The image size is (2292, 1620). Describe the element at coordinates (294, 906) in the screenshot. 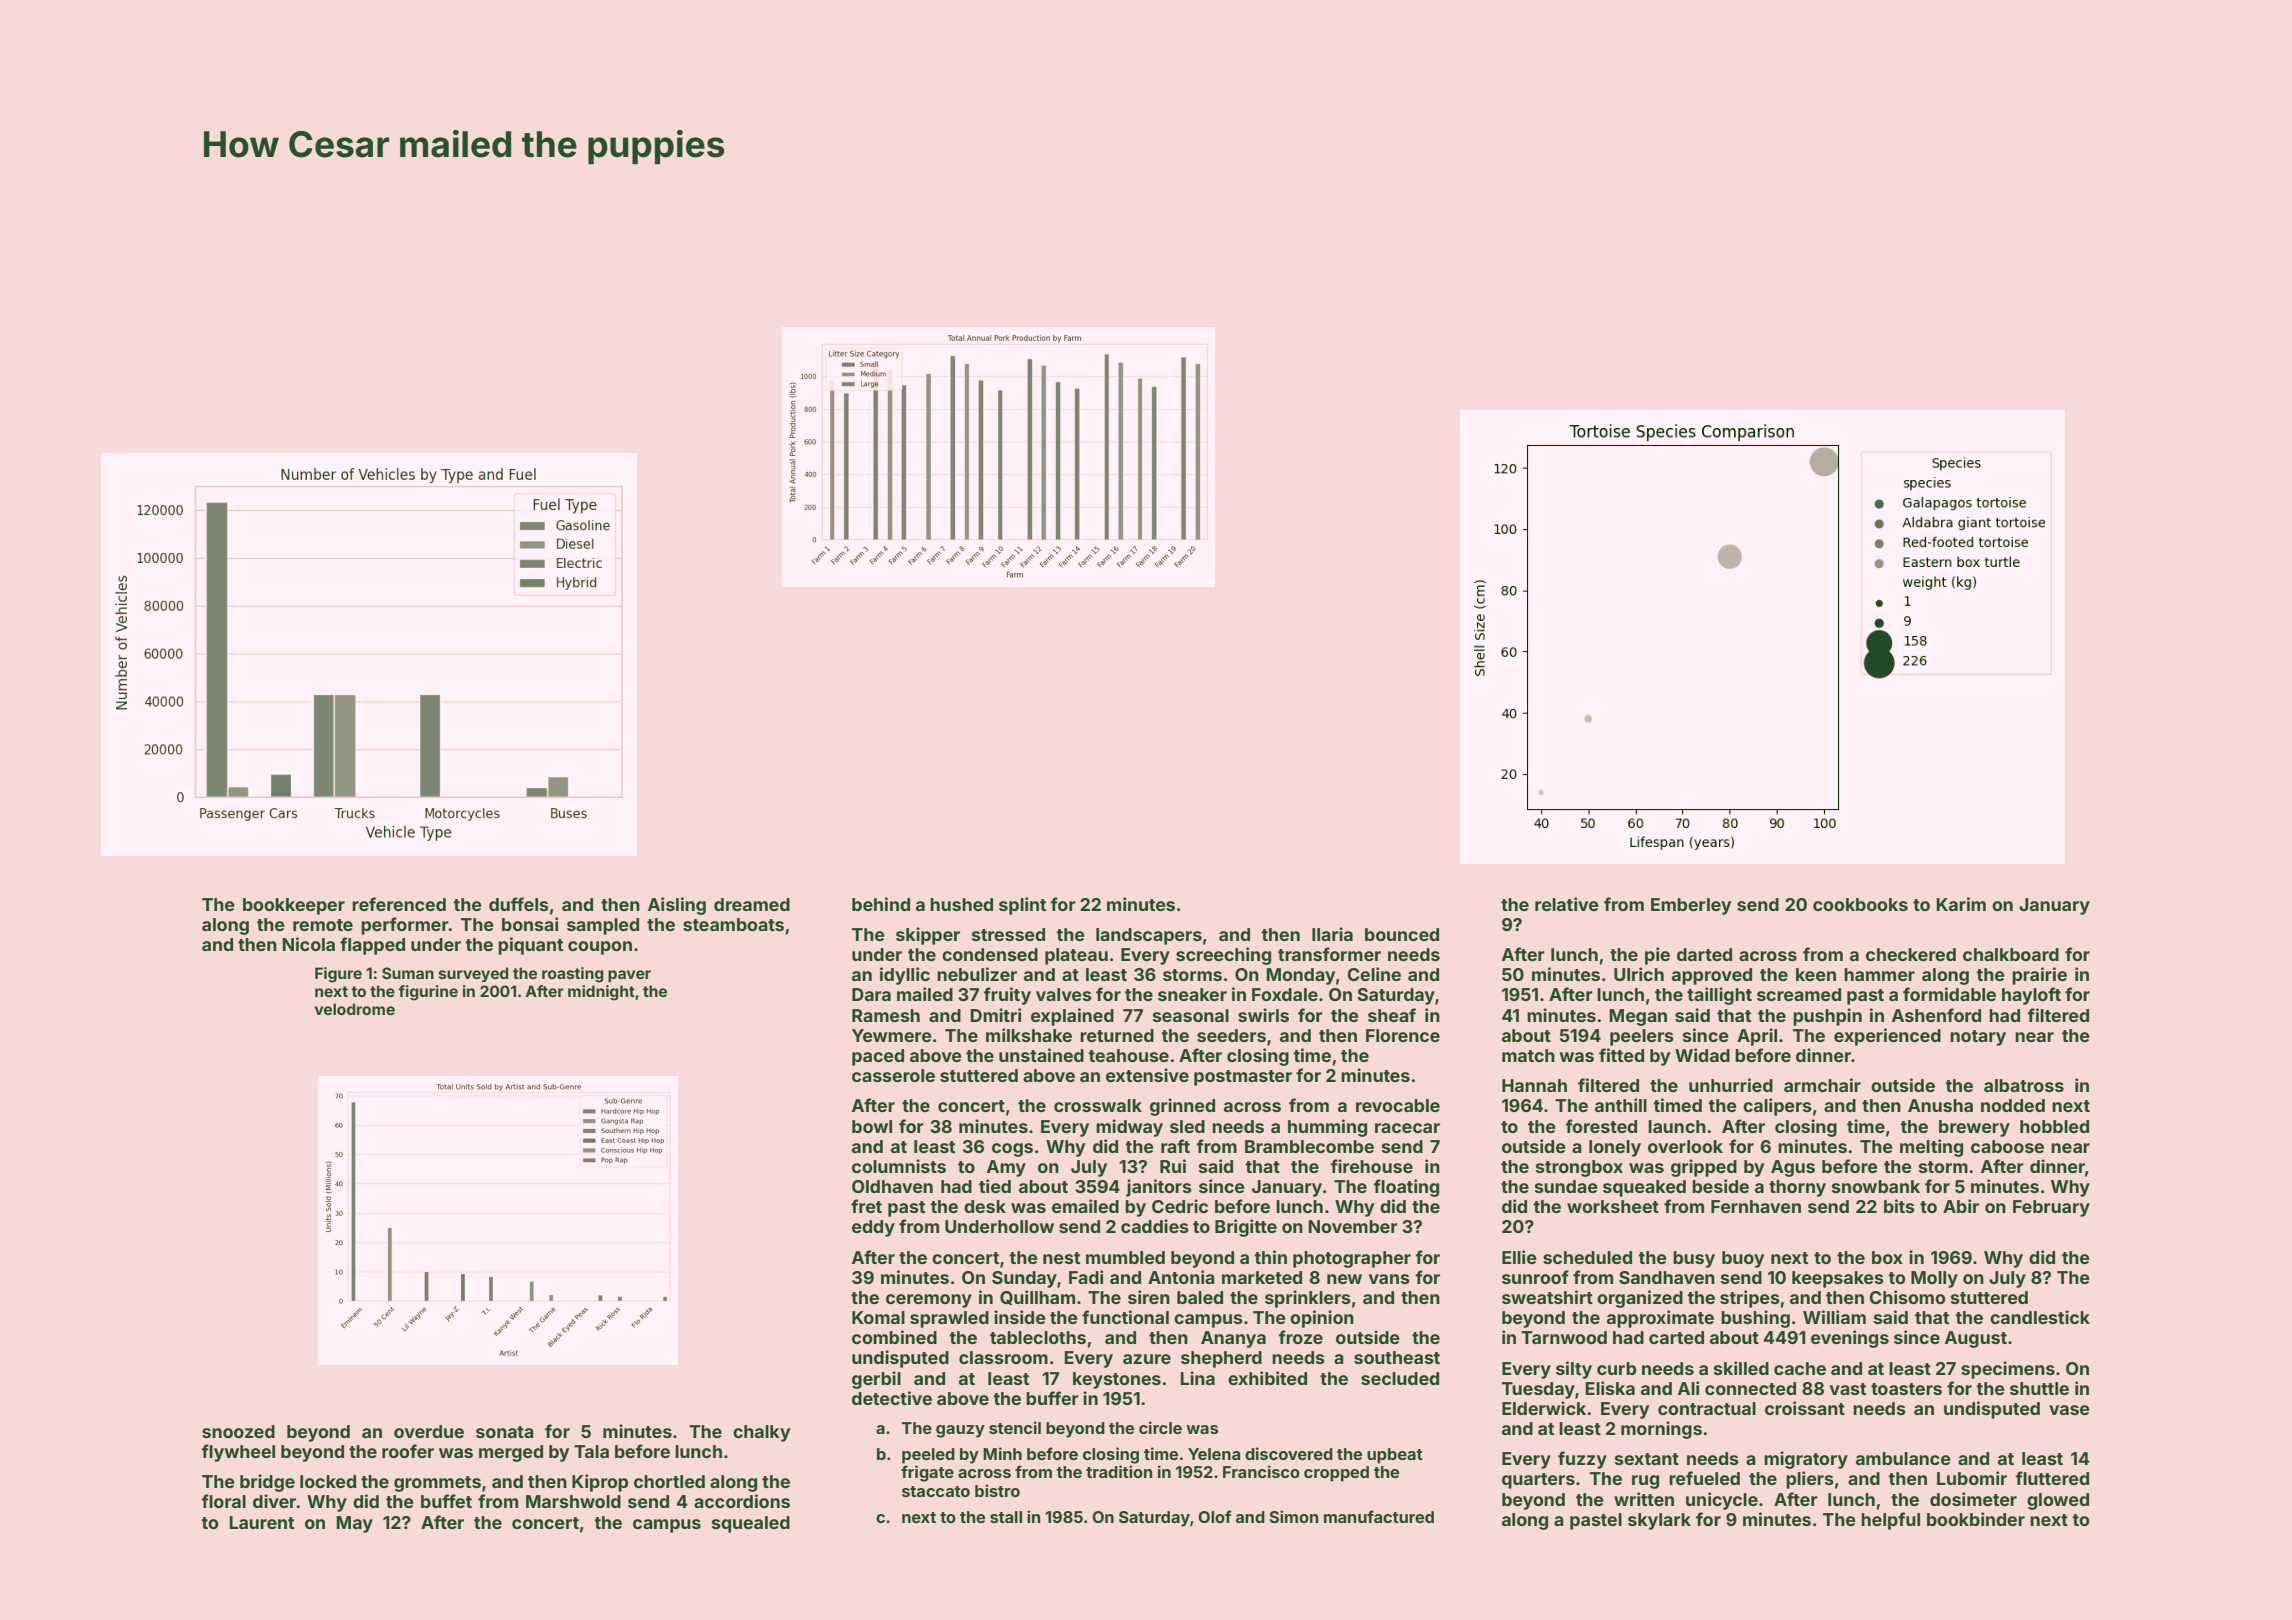

I see `bookkeeper` at that location.
